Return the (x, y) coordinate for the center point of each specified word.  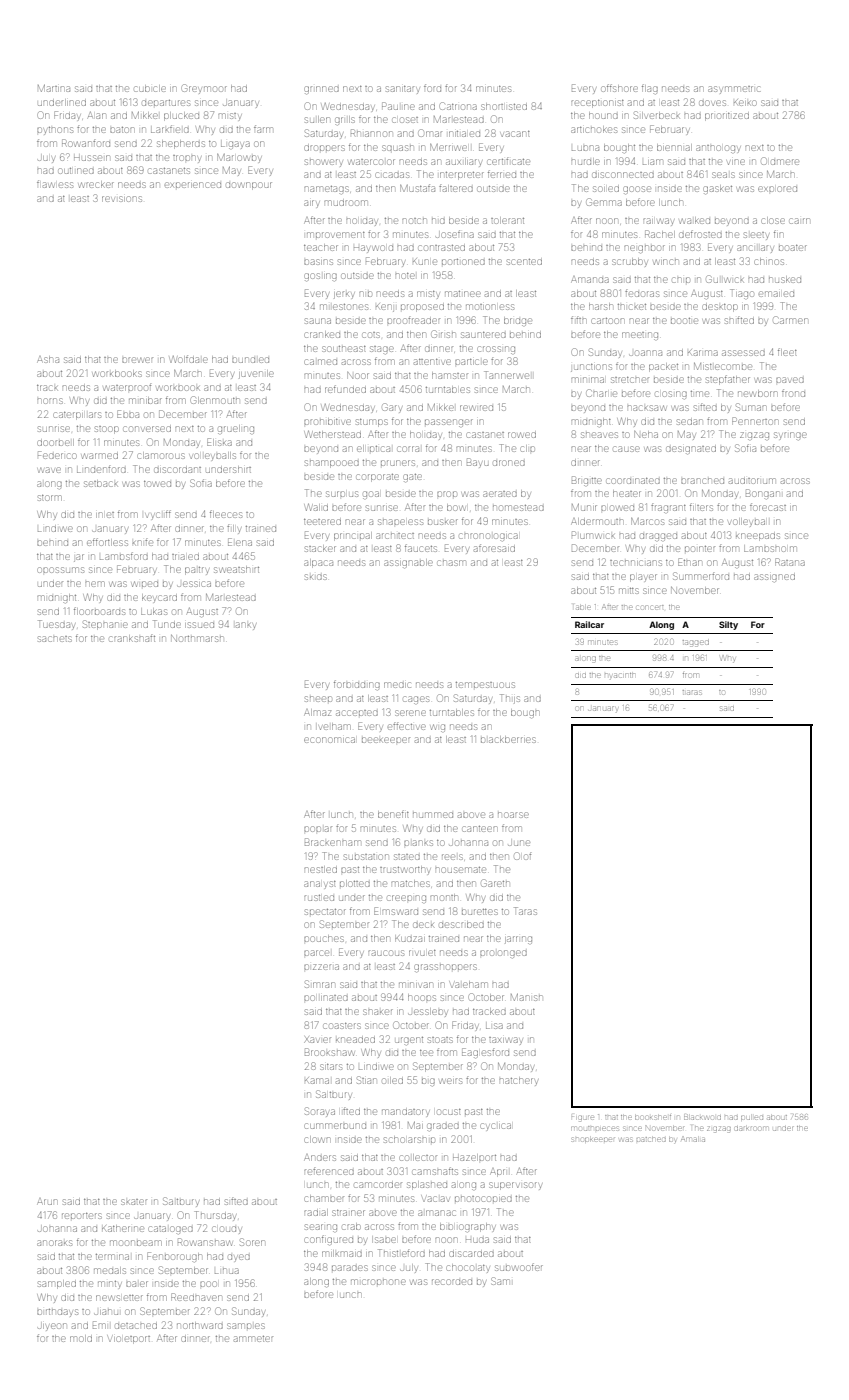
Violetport (129, 1340)
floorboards (99, 611)
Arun (47, 1201)
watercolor (372, 162)
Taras (525, 911)
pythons (55, 131)
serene (410, 713)
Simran (320, 984)
